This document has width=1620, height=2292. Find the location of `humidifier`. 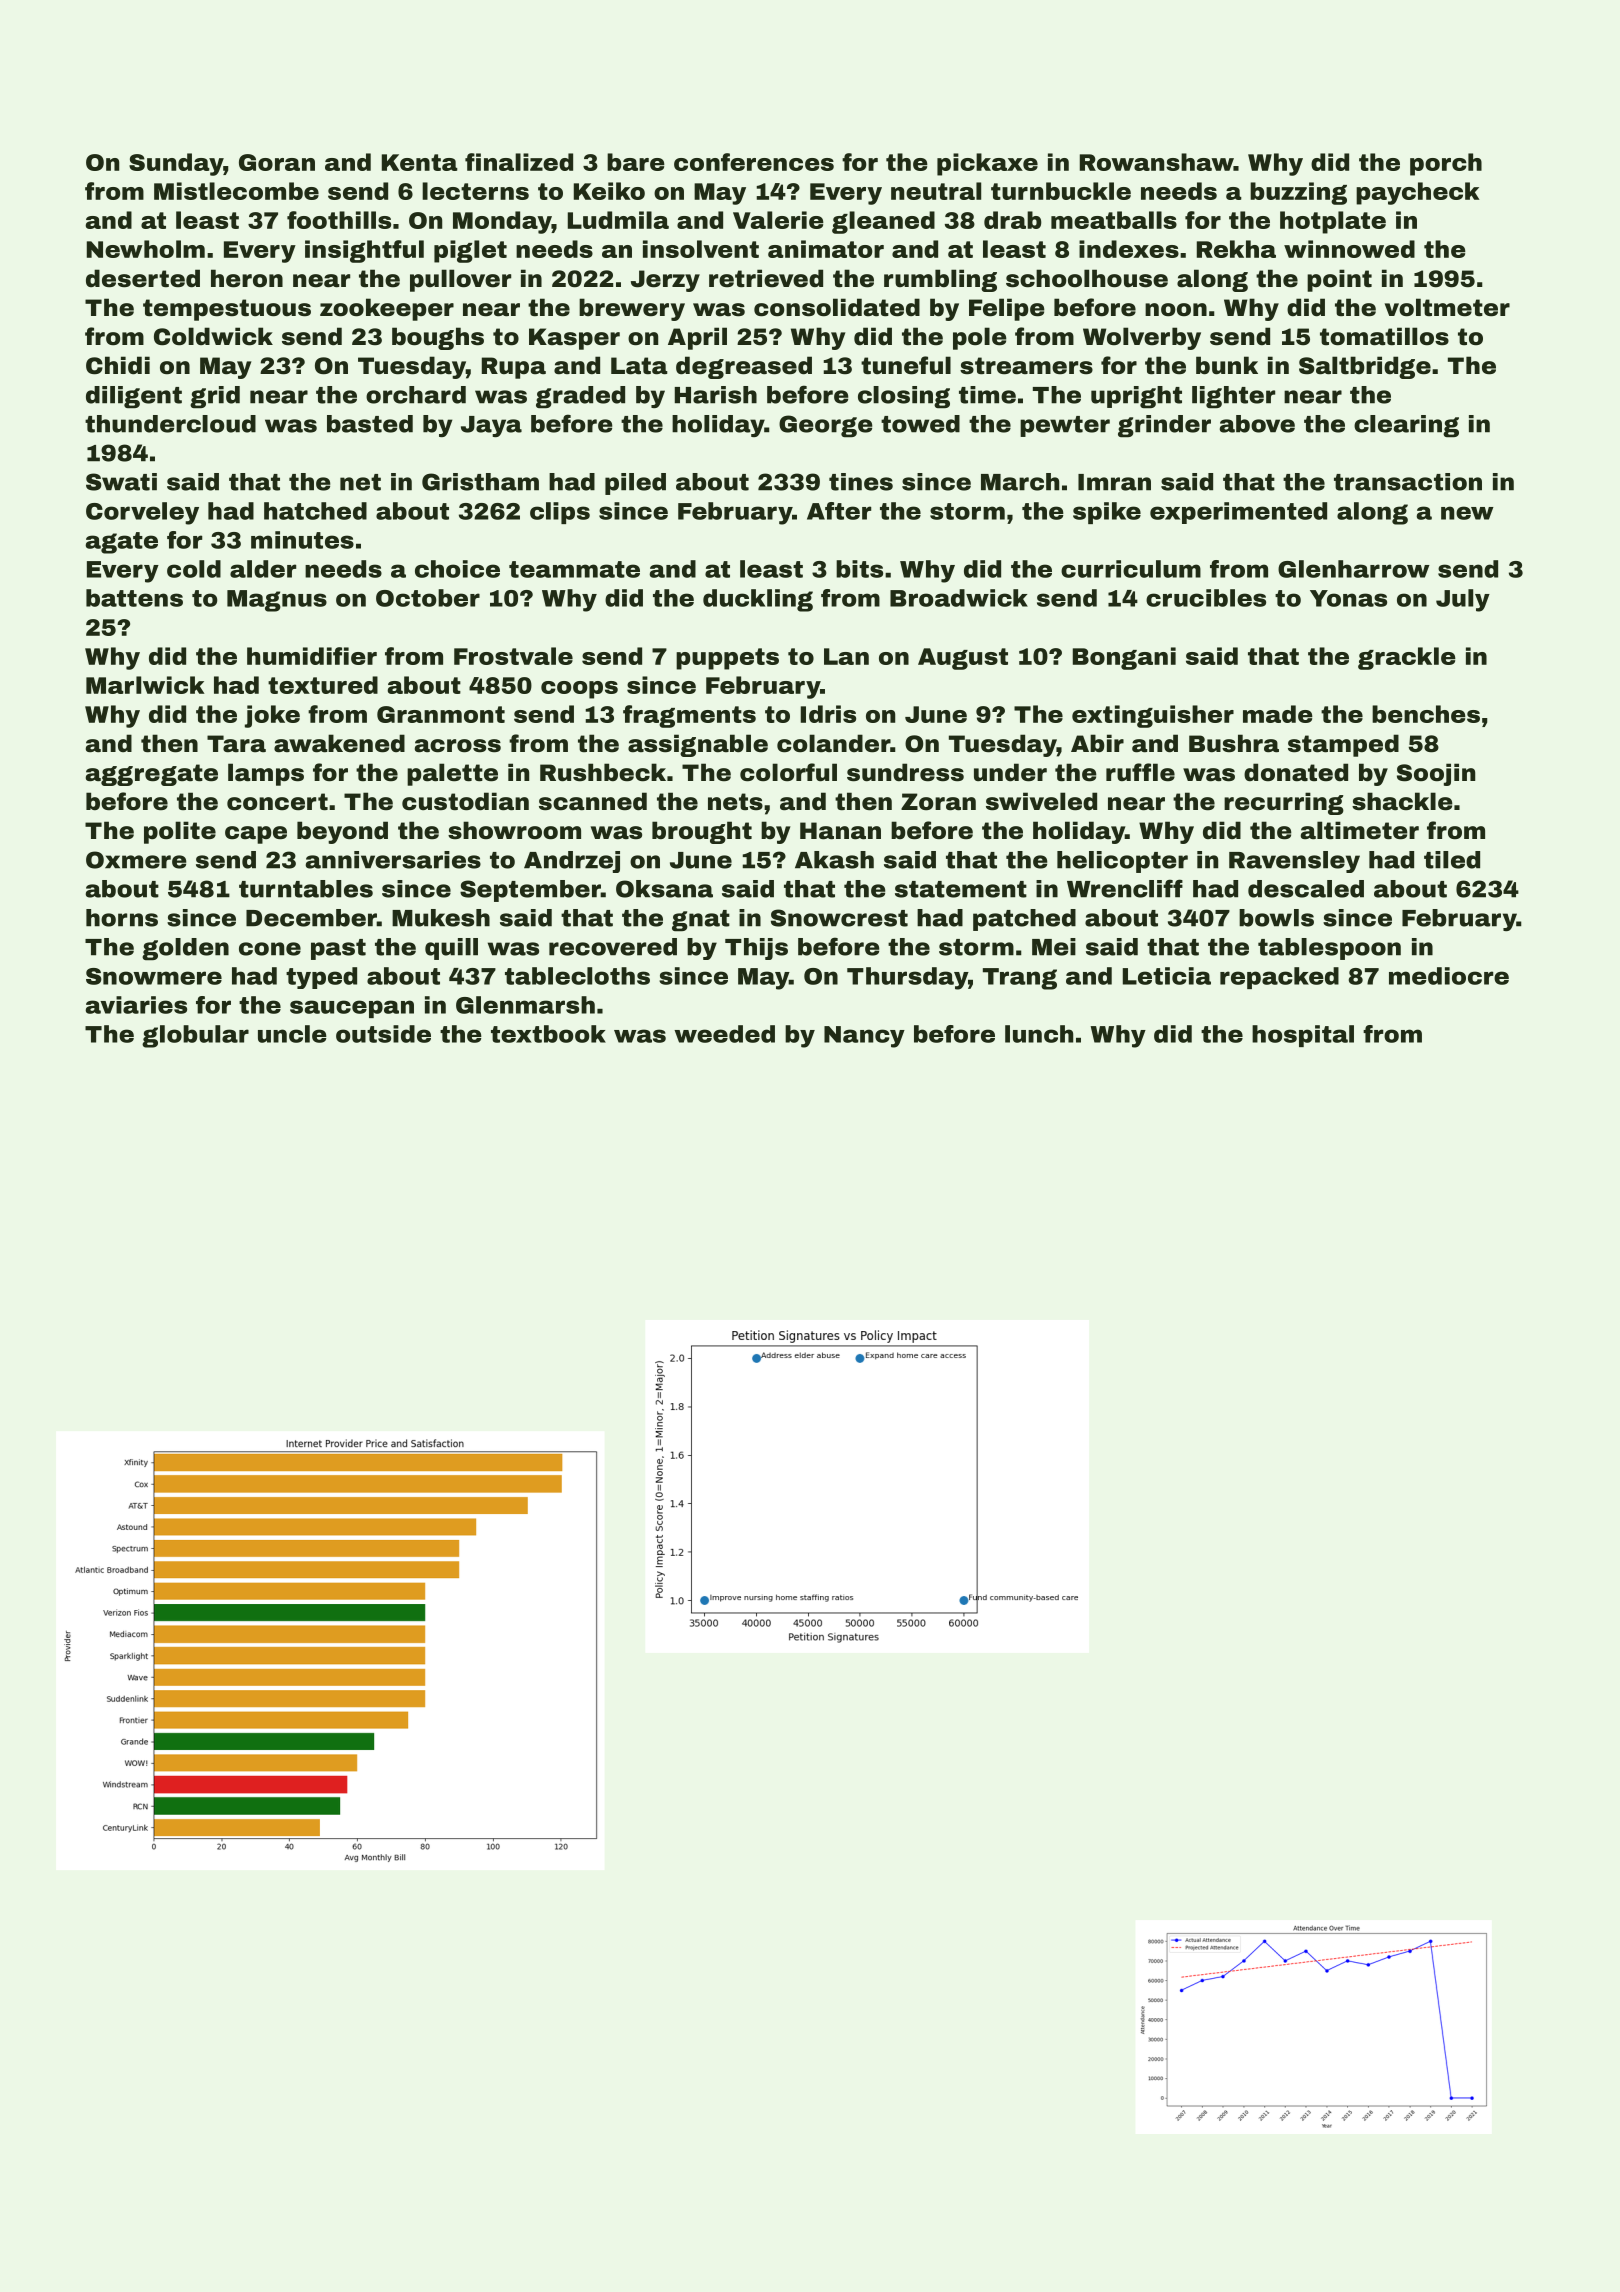

humidifier is located at coordinates (312, 656).
